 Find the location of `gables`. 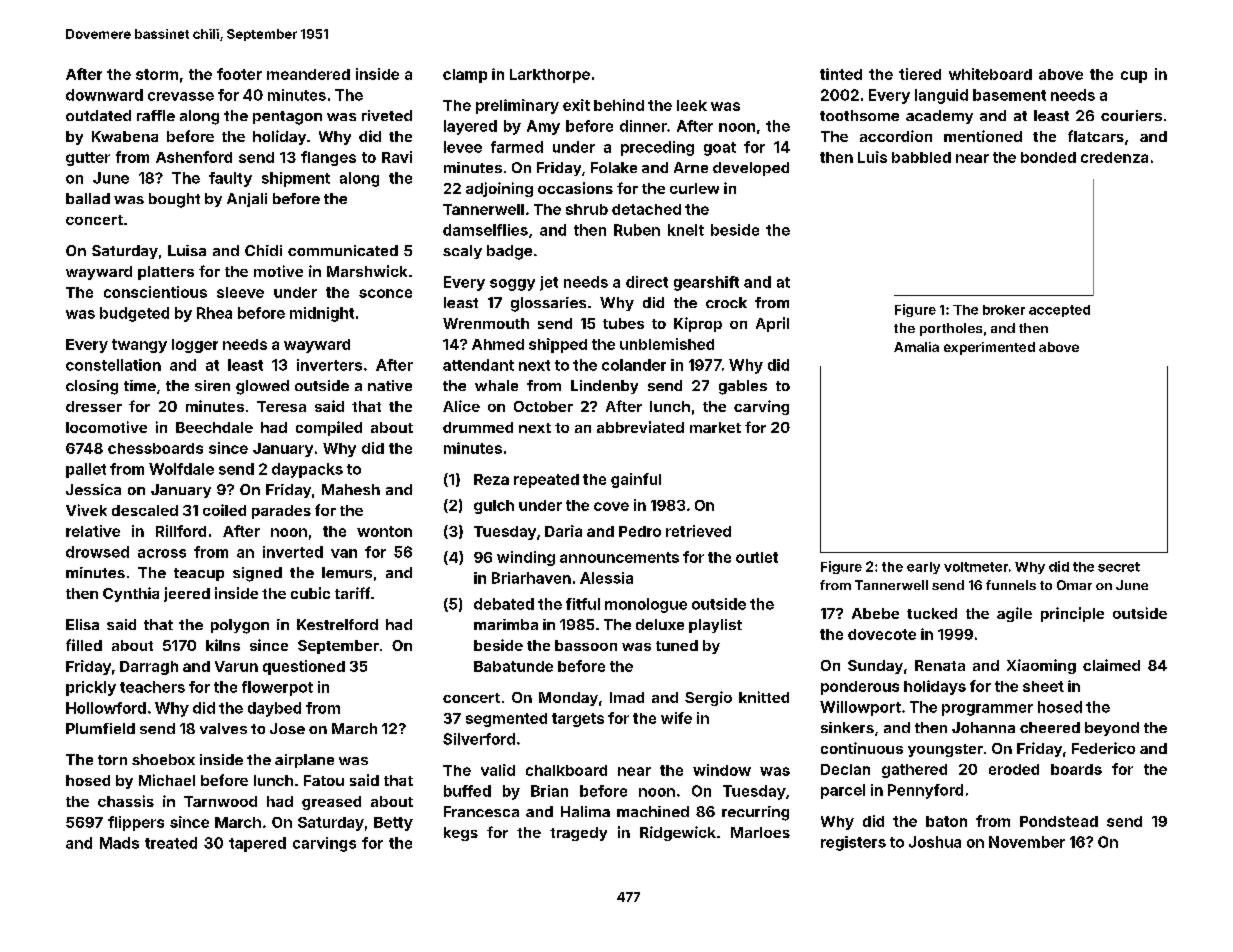

gables is located at coordinates (743, 387).
